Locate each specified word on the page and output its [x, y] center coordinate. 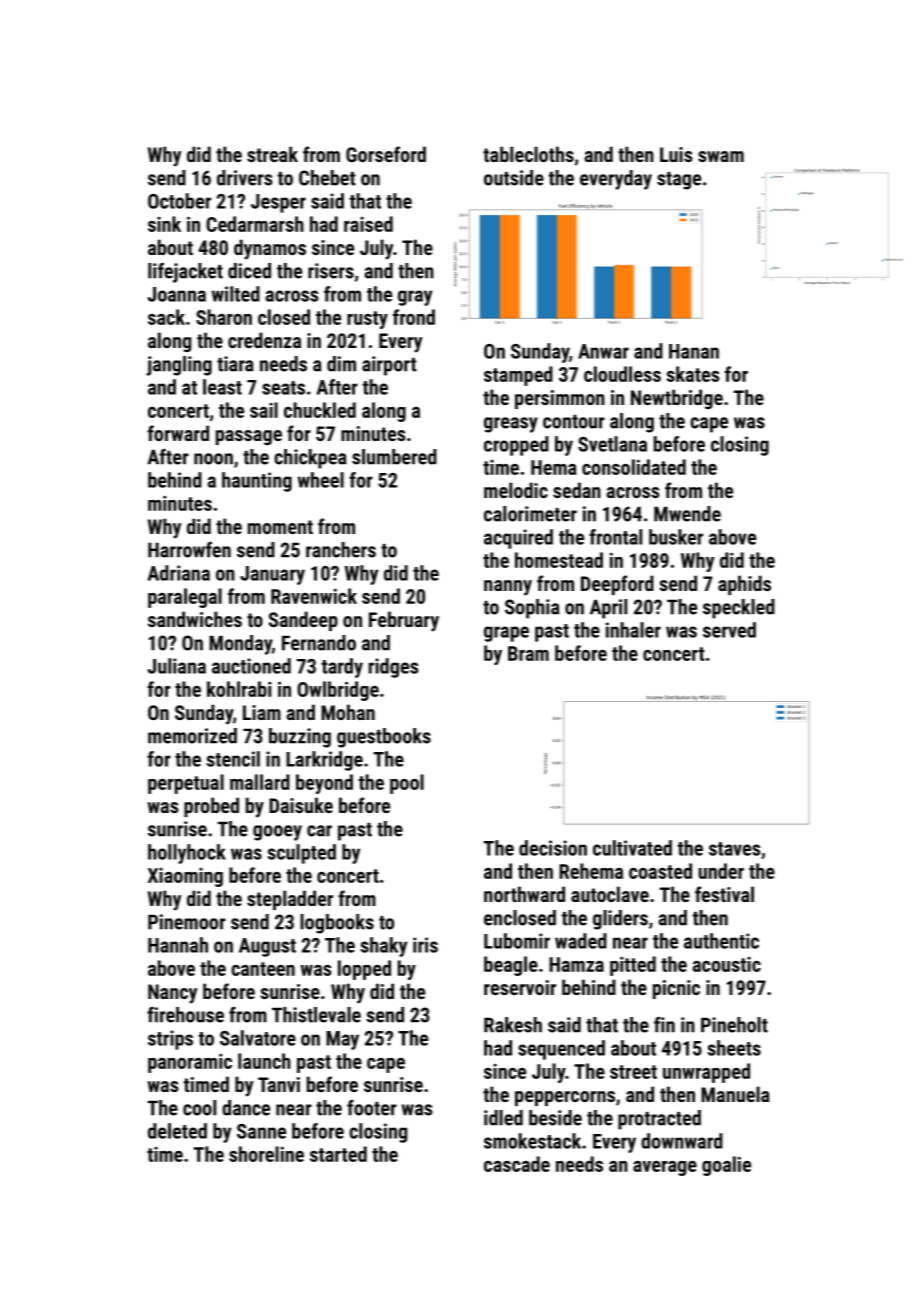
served [729, 630]
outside [514, 178]
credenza [264, 340]
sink [164, 224]
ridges [394, 668]
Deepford [617, 585]
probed [211, 807]
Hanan [694, 351]
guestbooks [384, 738]
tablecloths [528, 154]
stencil [233, 759]
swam [721, 156]
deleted [177, 1131]
